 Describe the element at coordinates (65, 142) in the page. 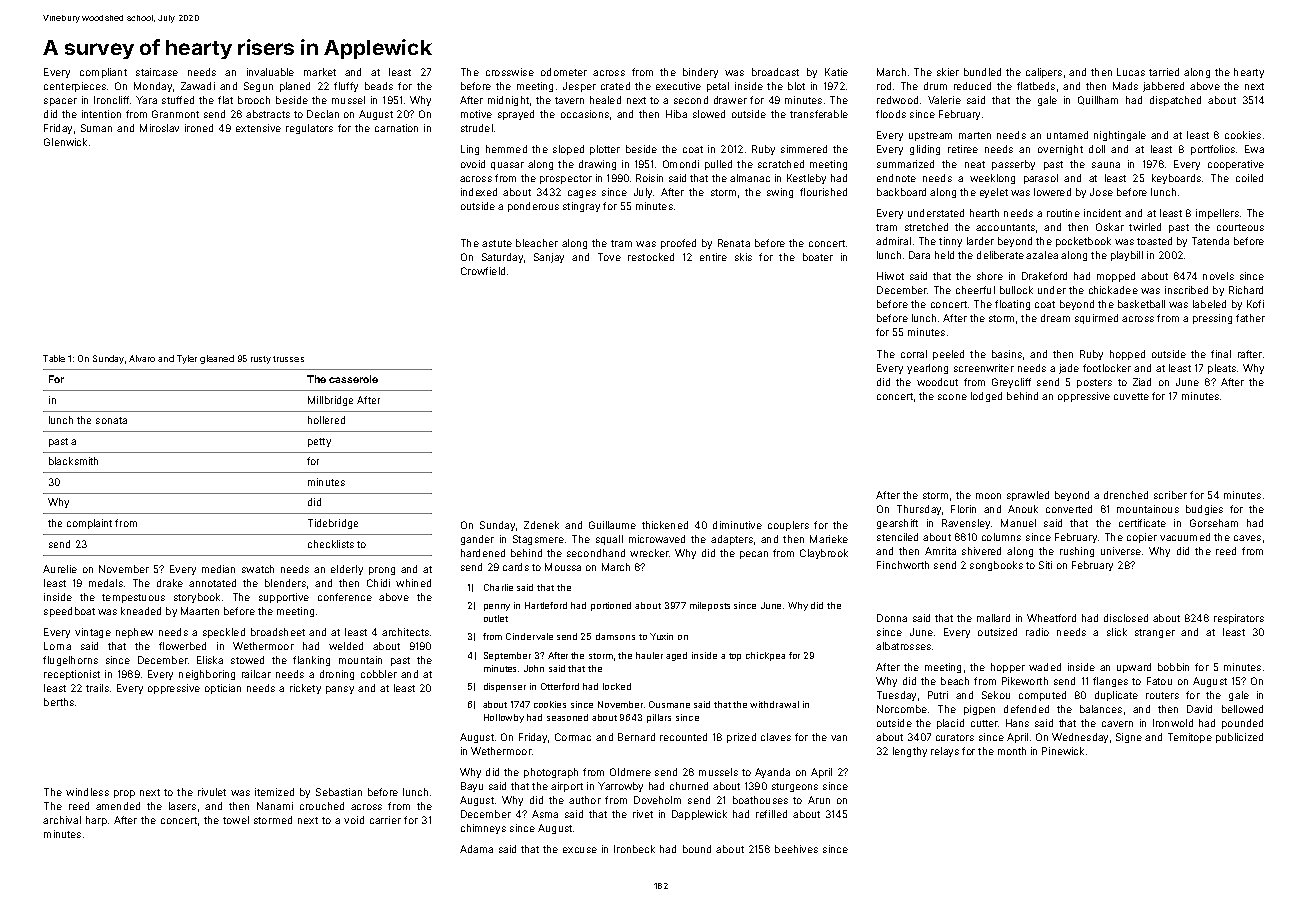

I see `Glenwick` at that location.
